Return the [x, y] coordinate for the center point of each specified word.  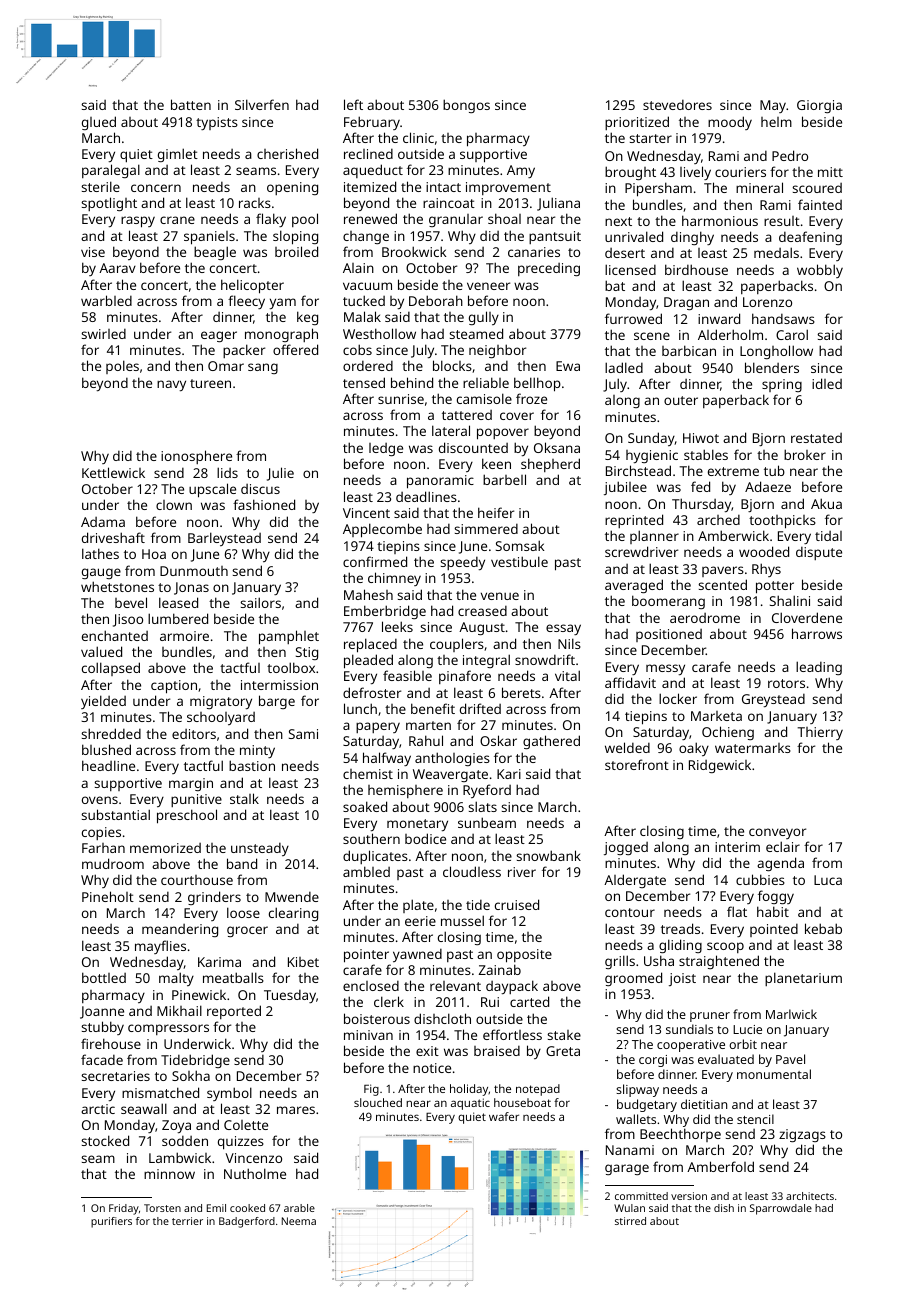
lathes [100, 553]
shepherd [550, 465]
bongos [466, 106]
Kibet [303, 962]
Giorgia [819, 106]
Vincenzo [253, 1158]
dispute [819, 553]
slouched [378, 1102]
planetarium [803, 979]
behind [412, 382]
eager [219, 336]
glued [99, 123]
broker [805, 454]
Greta [563, 1051]
